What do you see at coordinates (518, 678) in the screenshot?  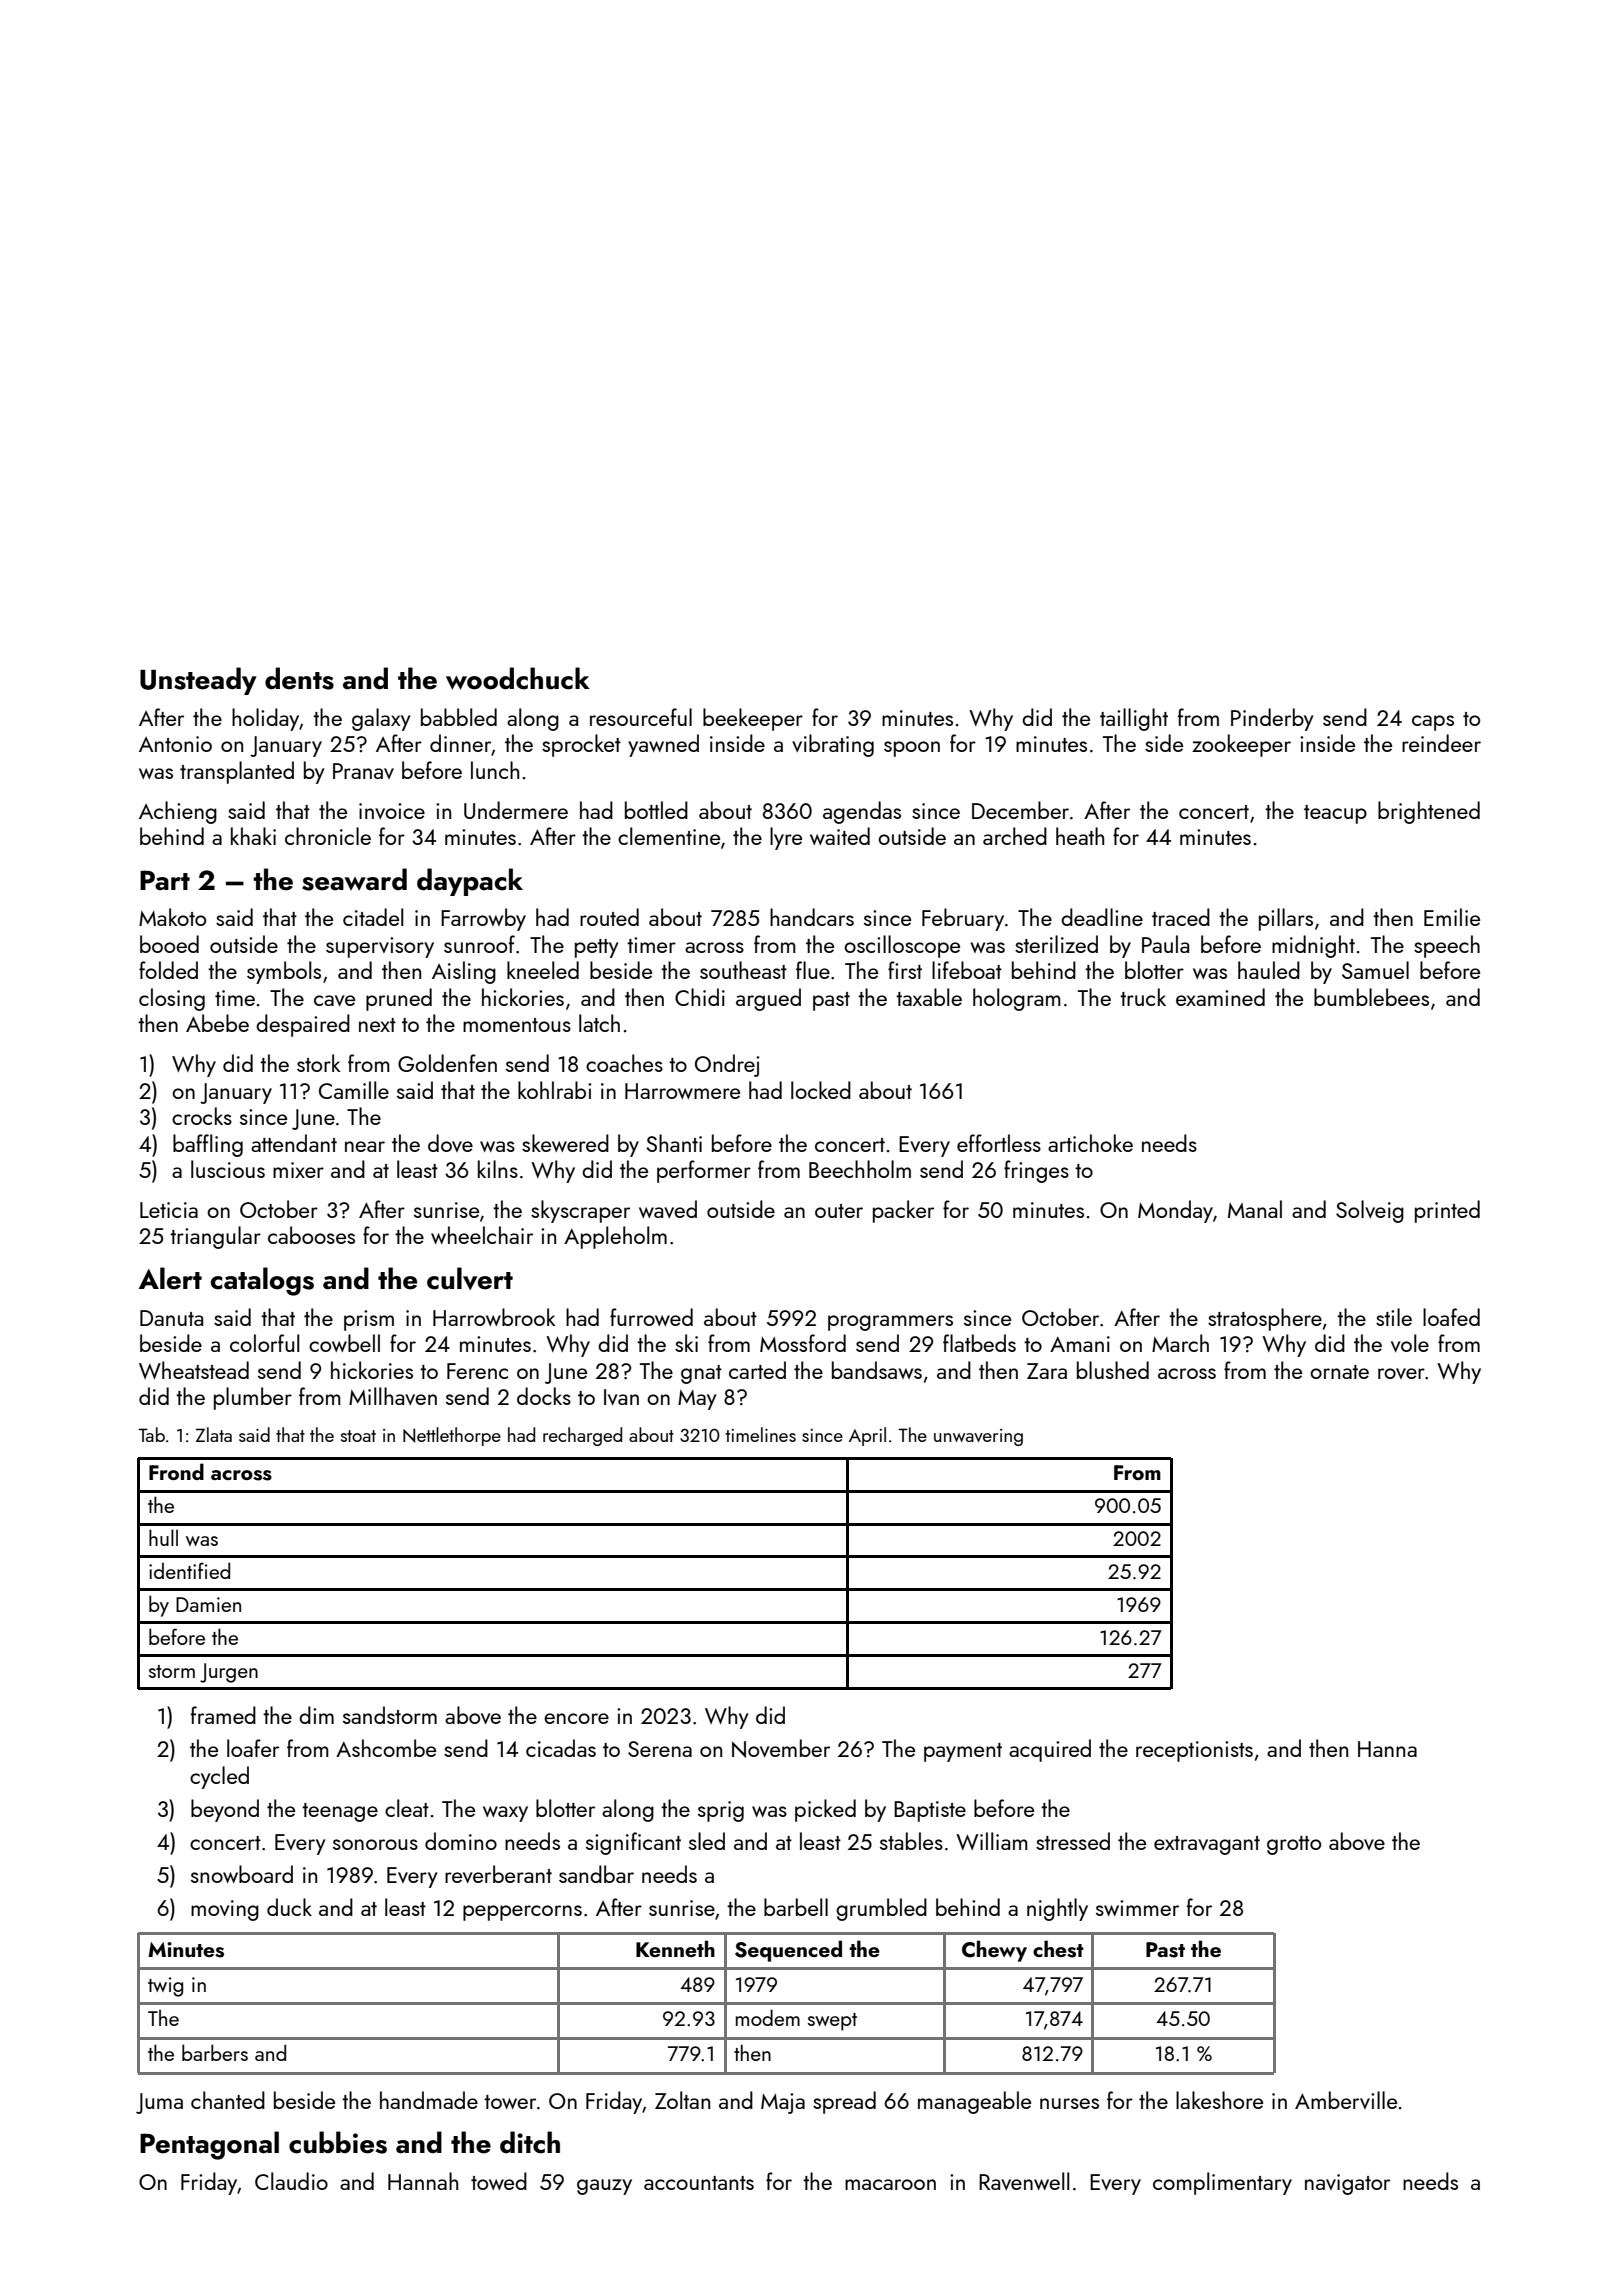 I see `woodchuck` at bounding box center [518, 678].
